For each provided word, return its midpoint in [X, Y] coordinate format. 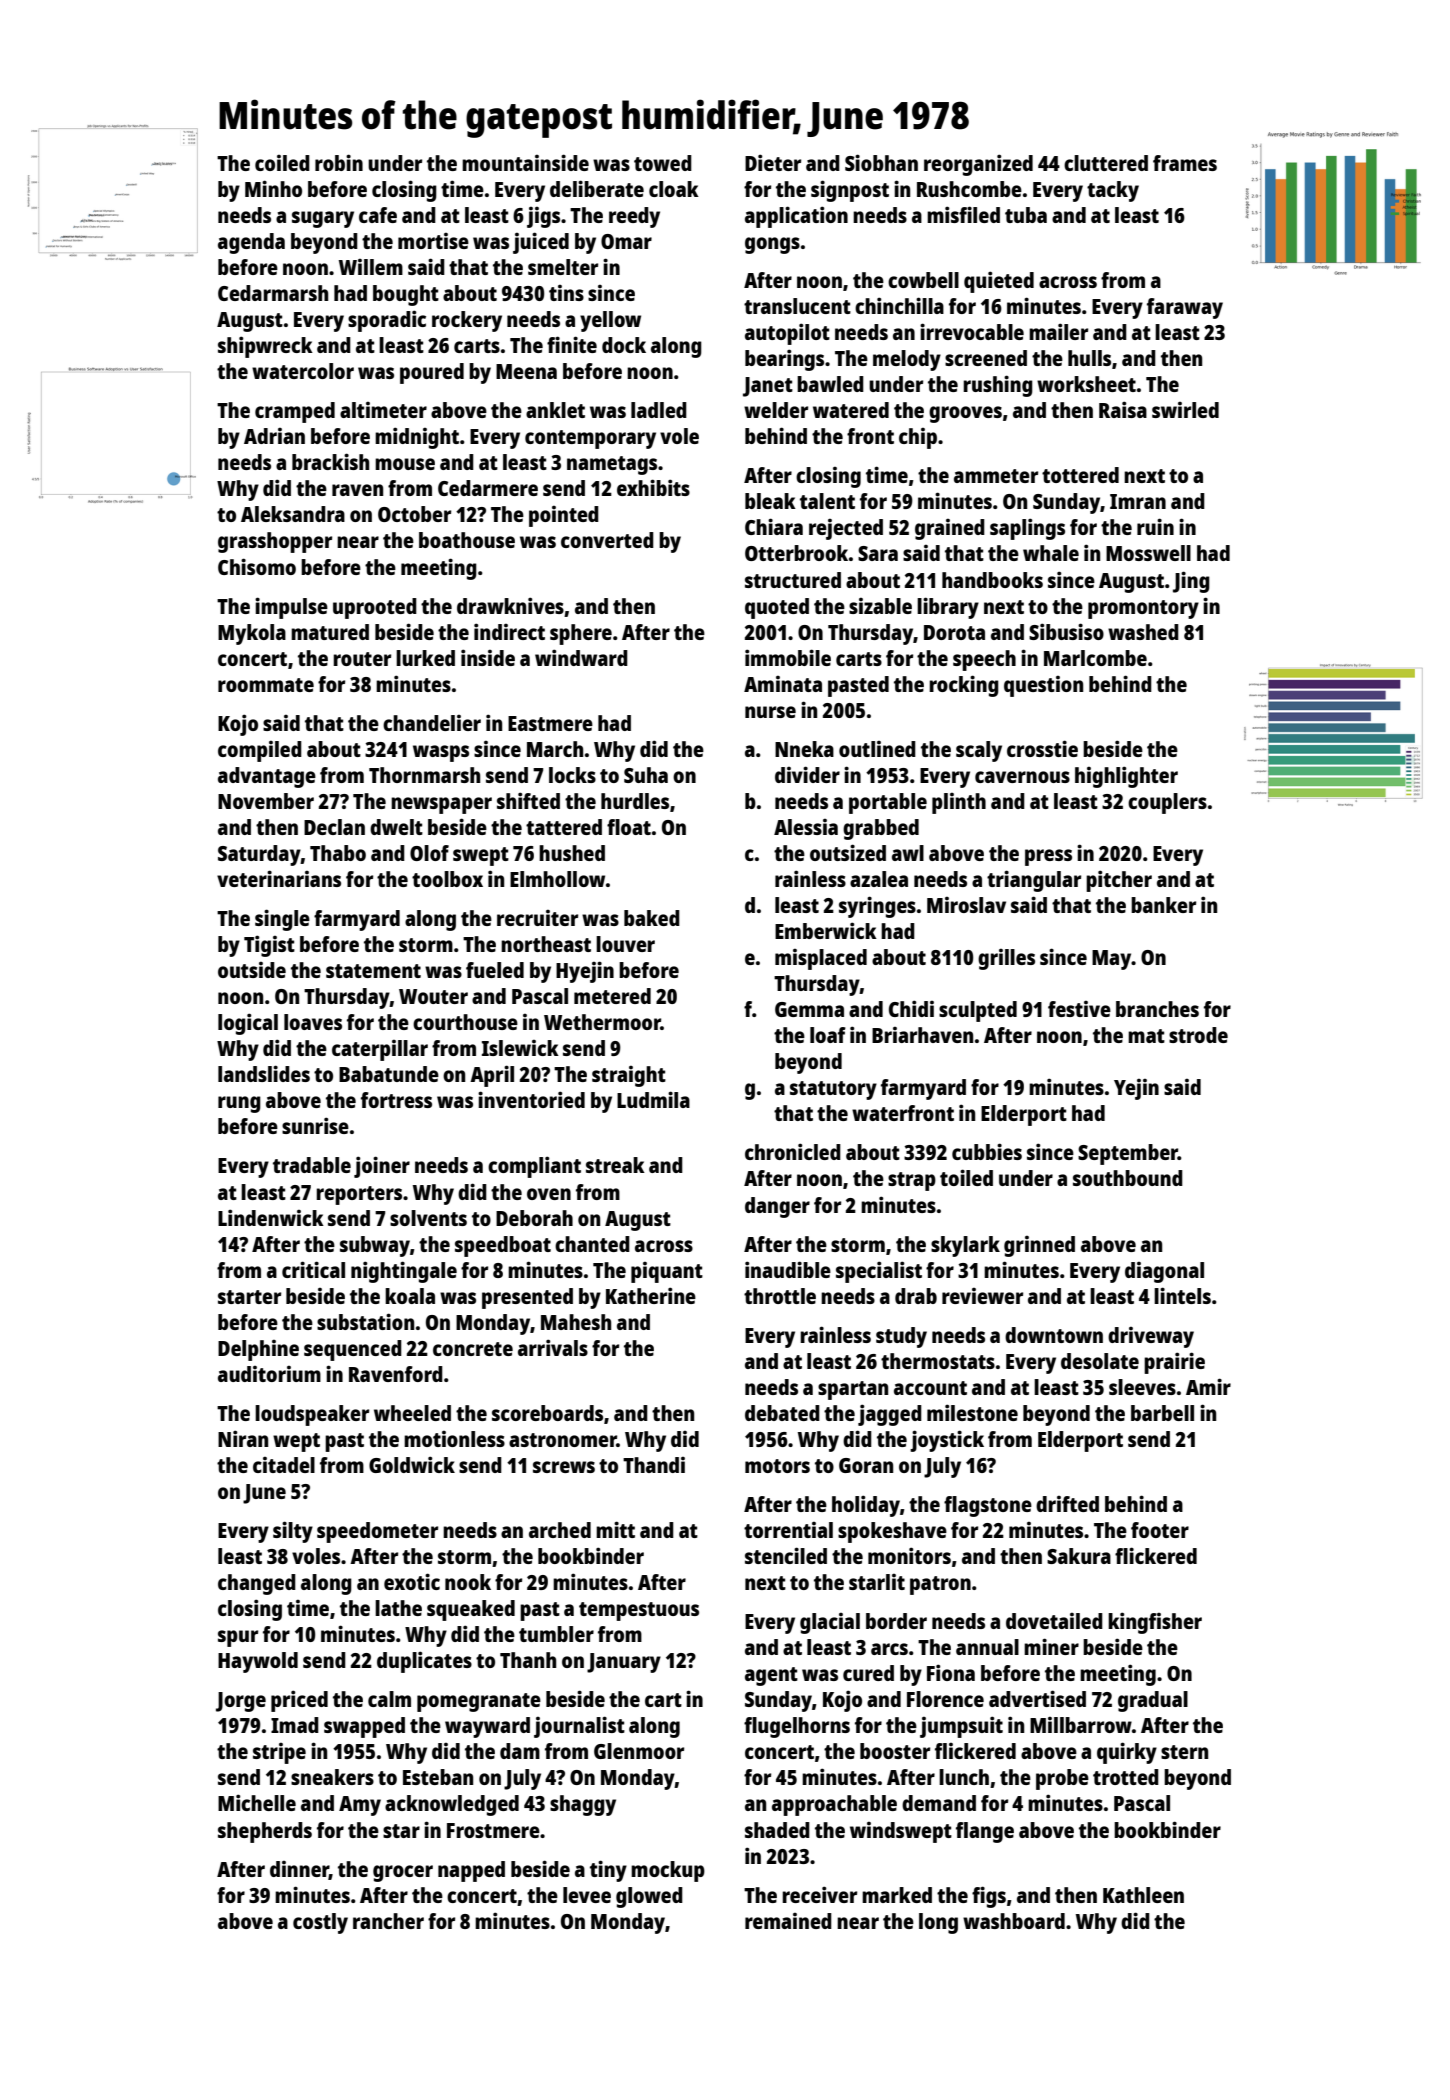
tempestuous [639, 1611]
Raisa [1123, 409]
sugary [323, 219]
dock [624, 345]
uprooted [375, 608]
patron [940, 1585]
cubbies [987, 1151]
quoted [777, 608]
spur [238, 1638]
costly [320, 1923]
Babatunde [389, 1074]
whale [1051, 553]
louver [625, 944]
